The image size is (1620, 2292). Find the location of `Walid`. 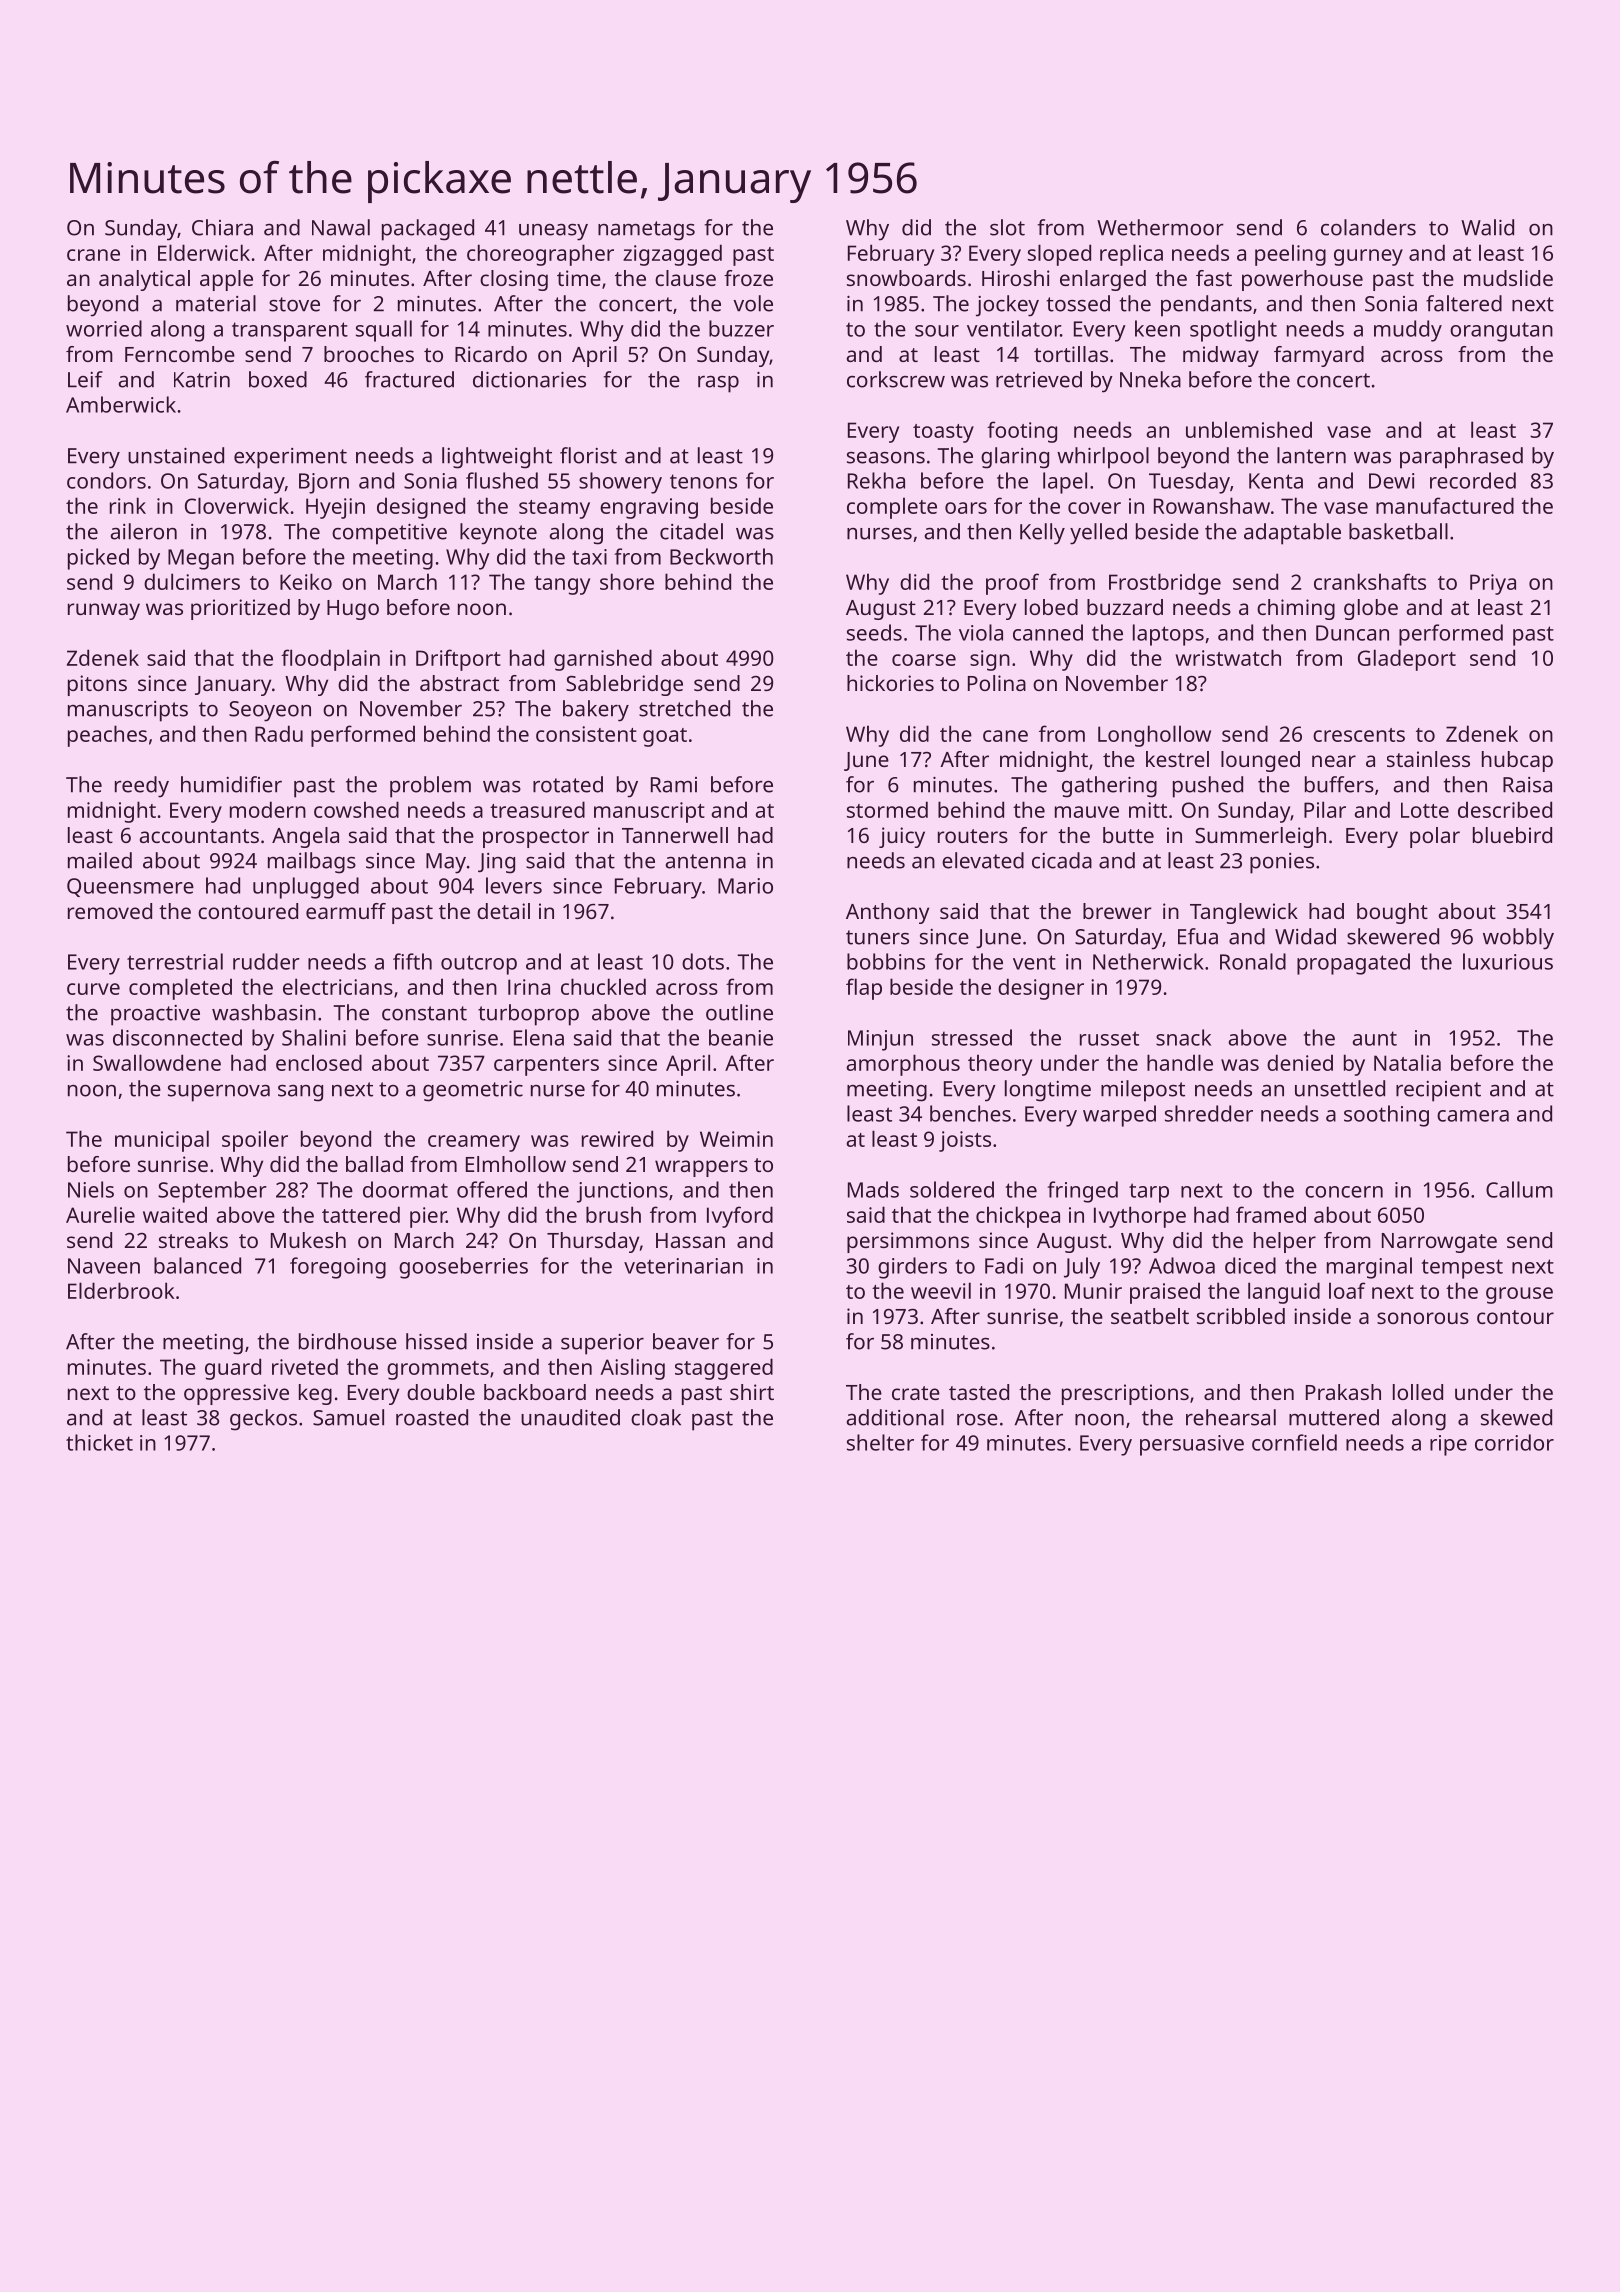

Walid is located at coordinates (1487, 227).
